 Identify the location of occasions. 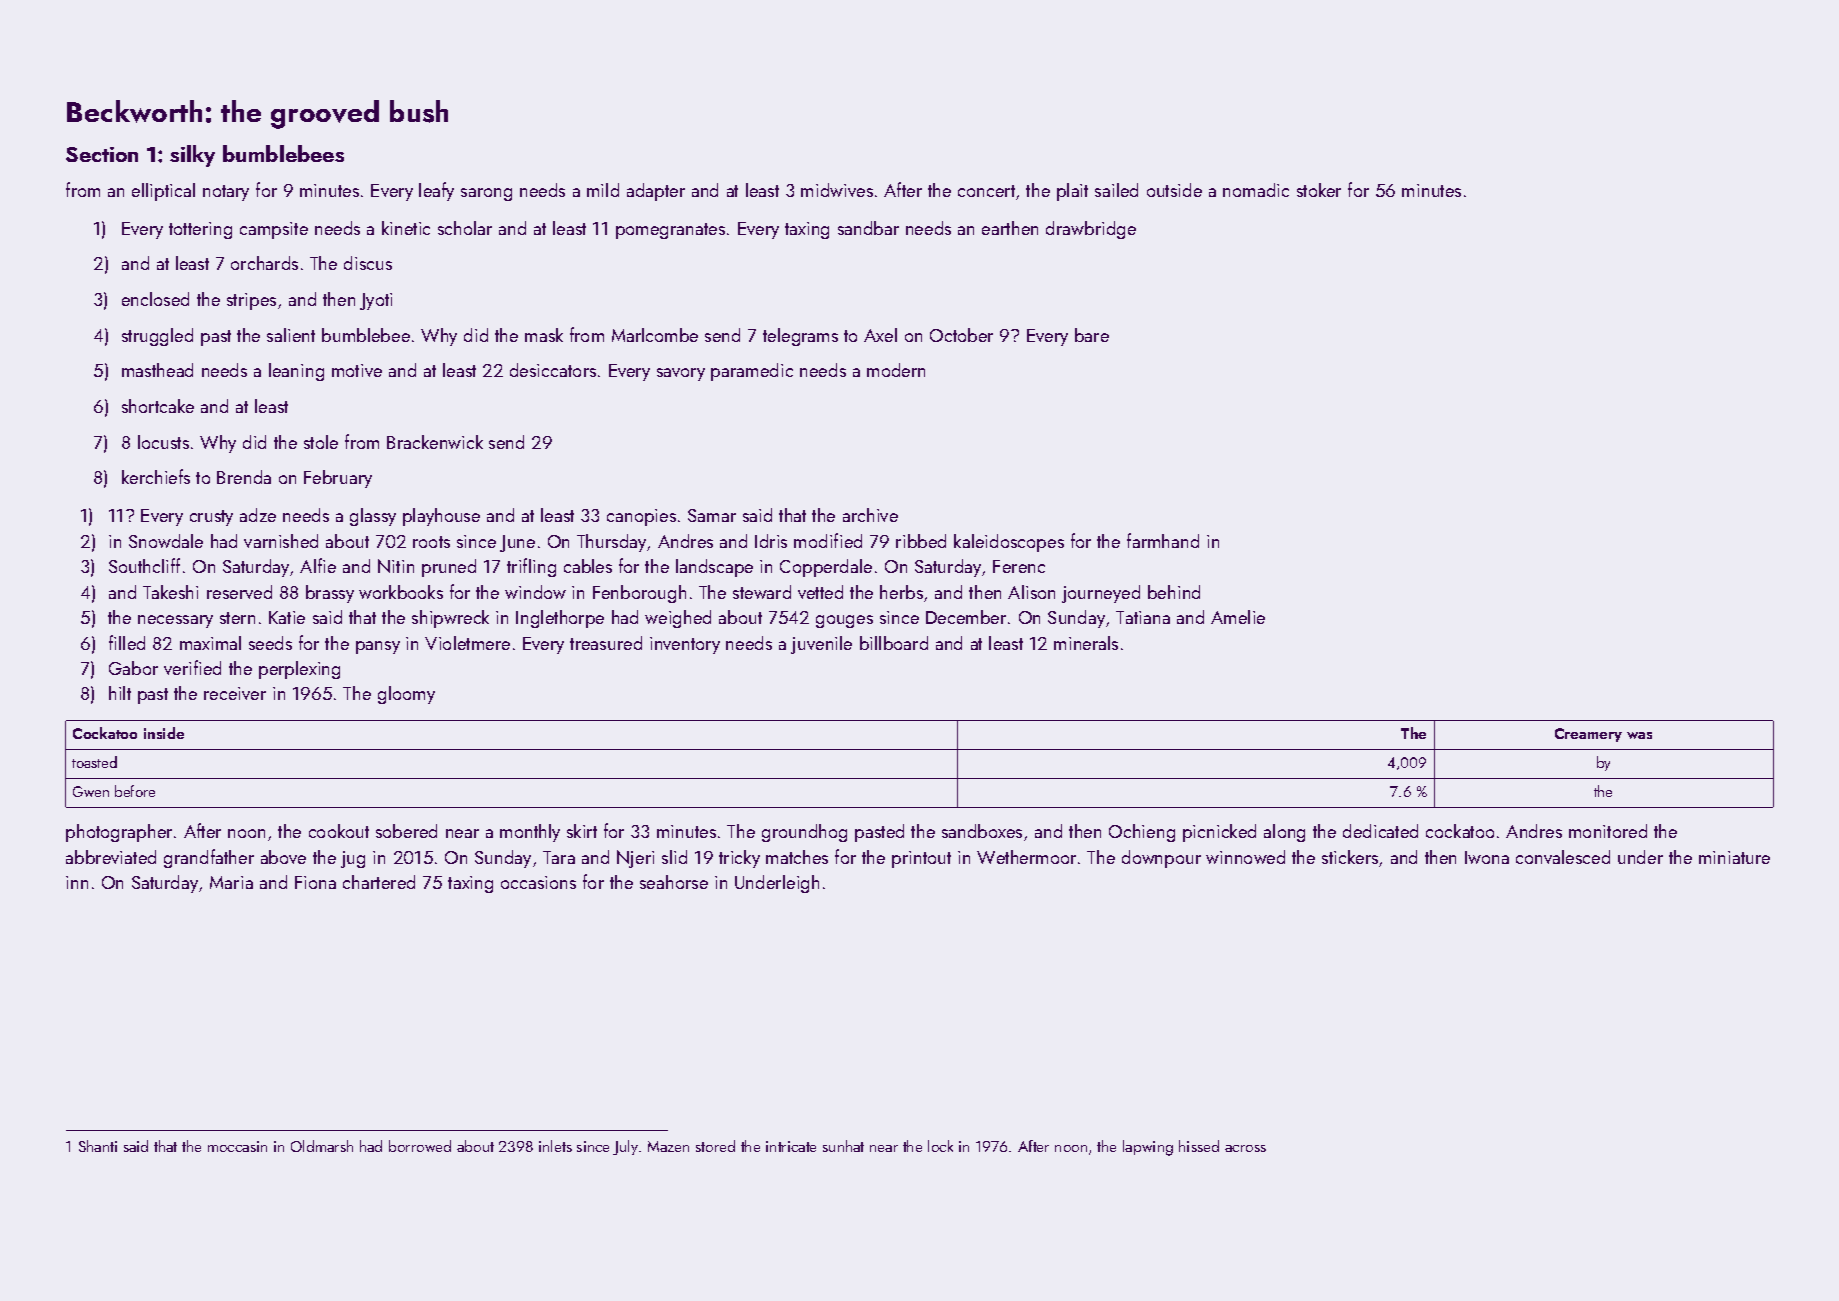
(538, 882).
